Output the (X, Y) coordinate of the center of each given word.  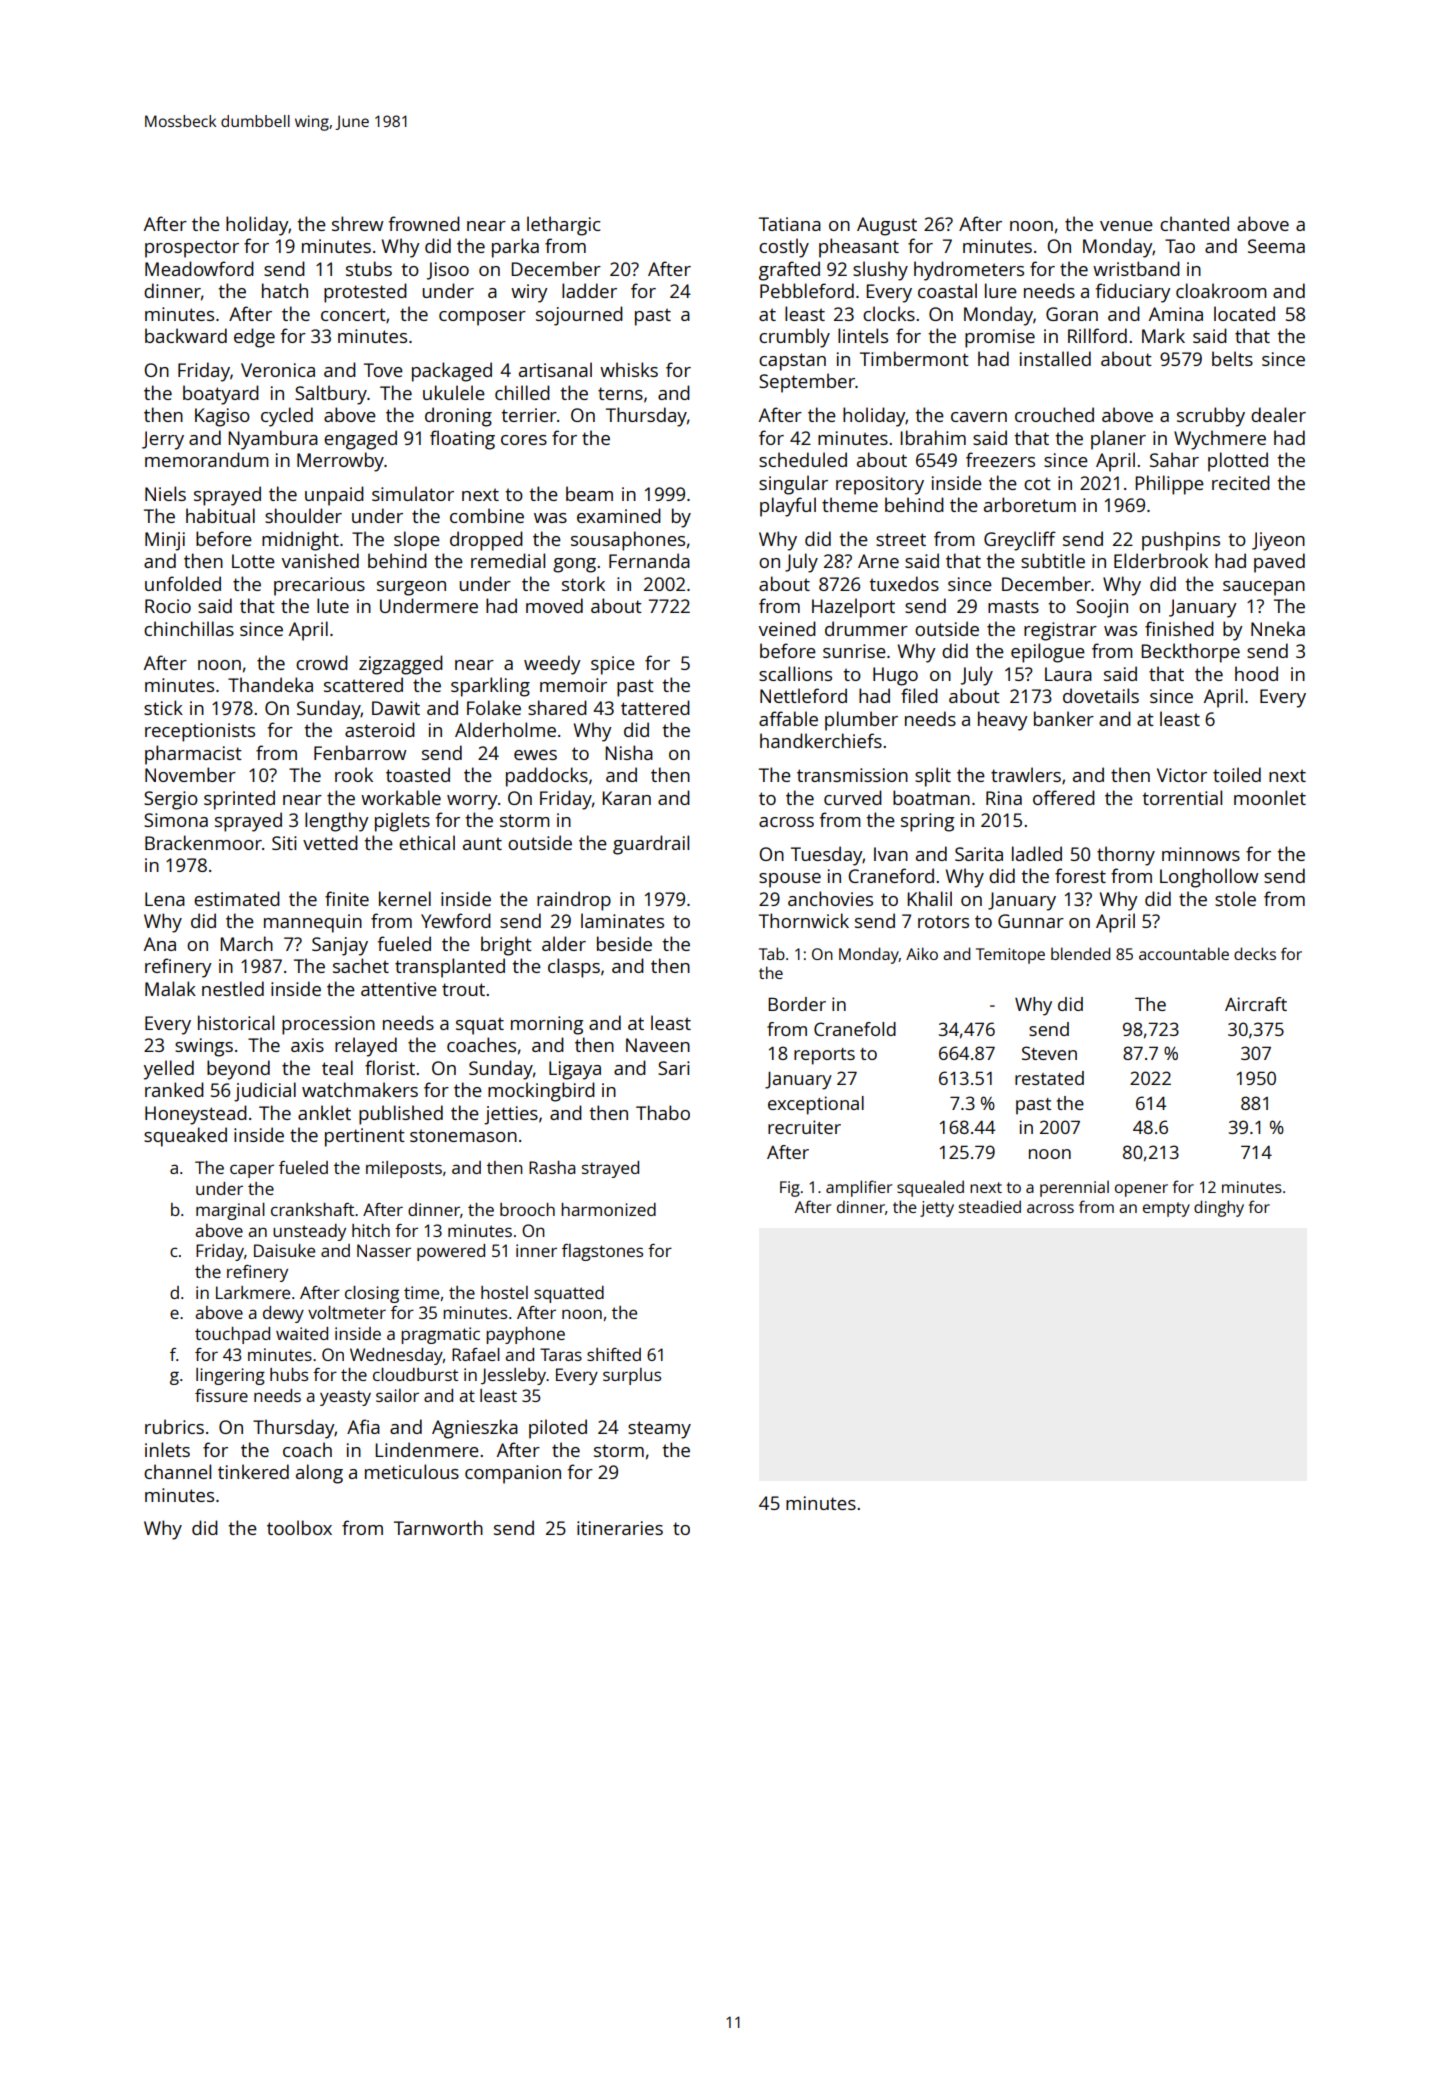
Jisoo (448, 271)
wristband (1136, 268)
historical (236, 1022)
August (887, 226)
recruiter (804, 1127)
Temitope (1010, 956)
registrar (1060, 631)
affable (788, 718)
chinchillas (189, 628)
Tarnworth (438, 1527)
